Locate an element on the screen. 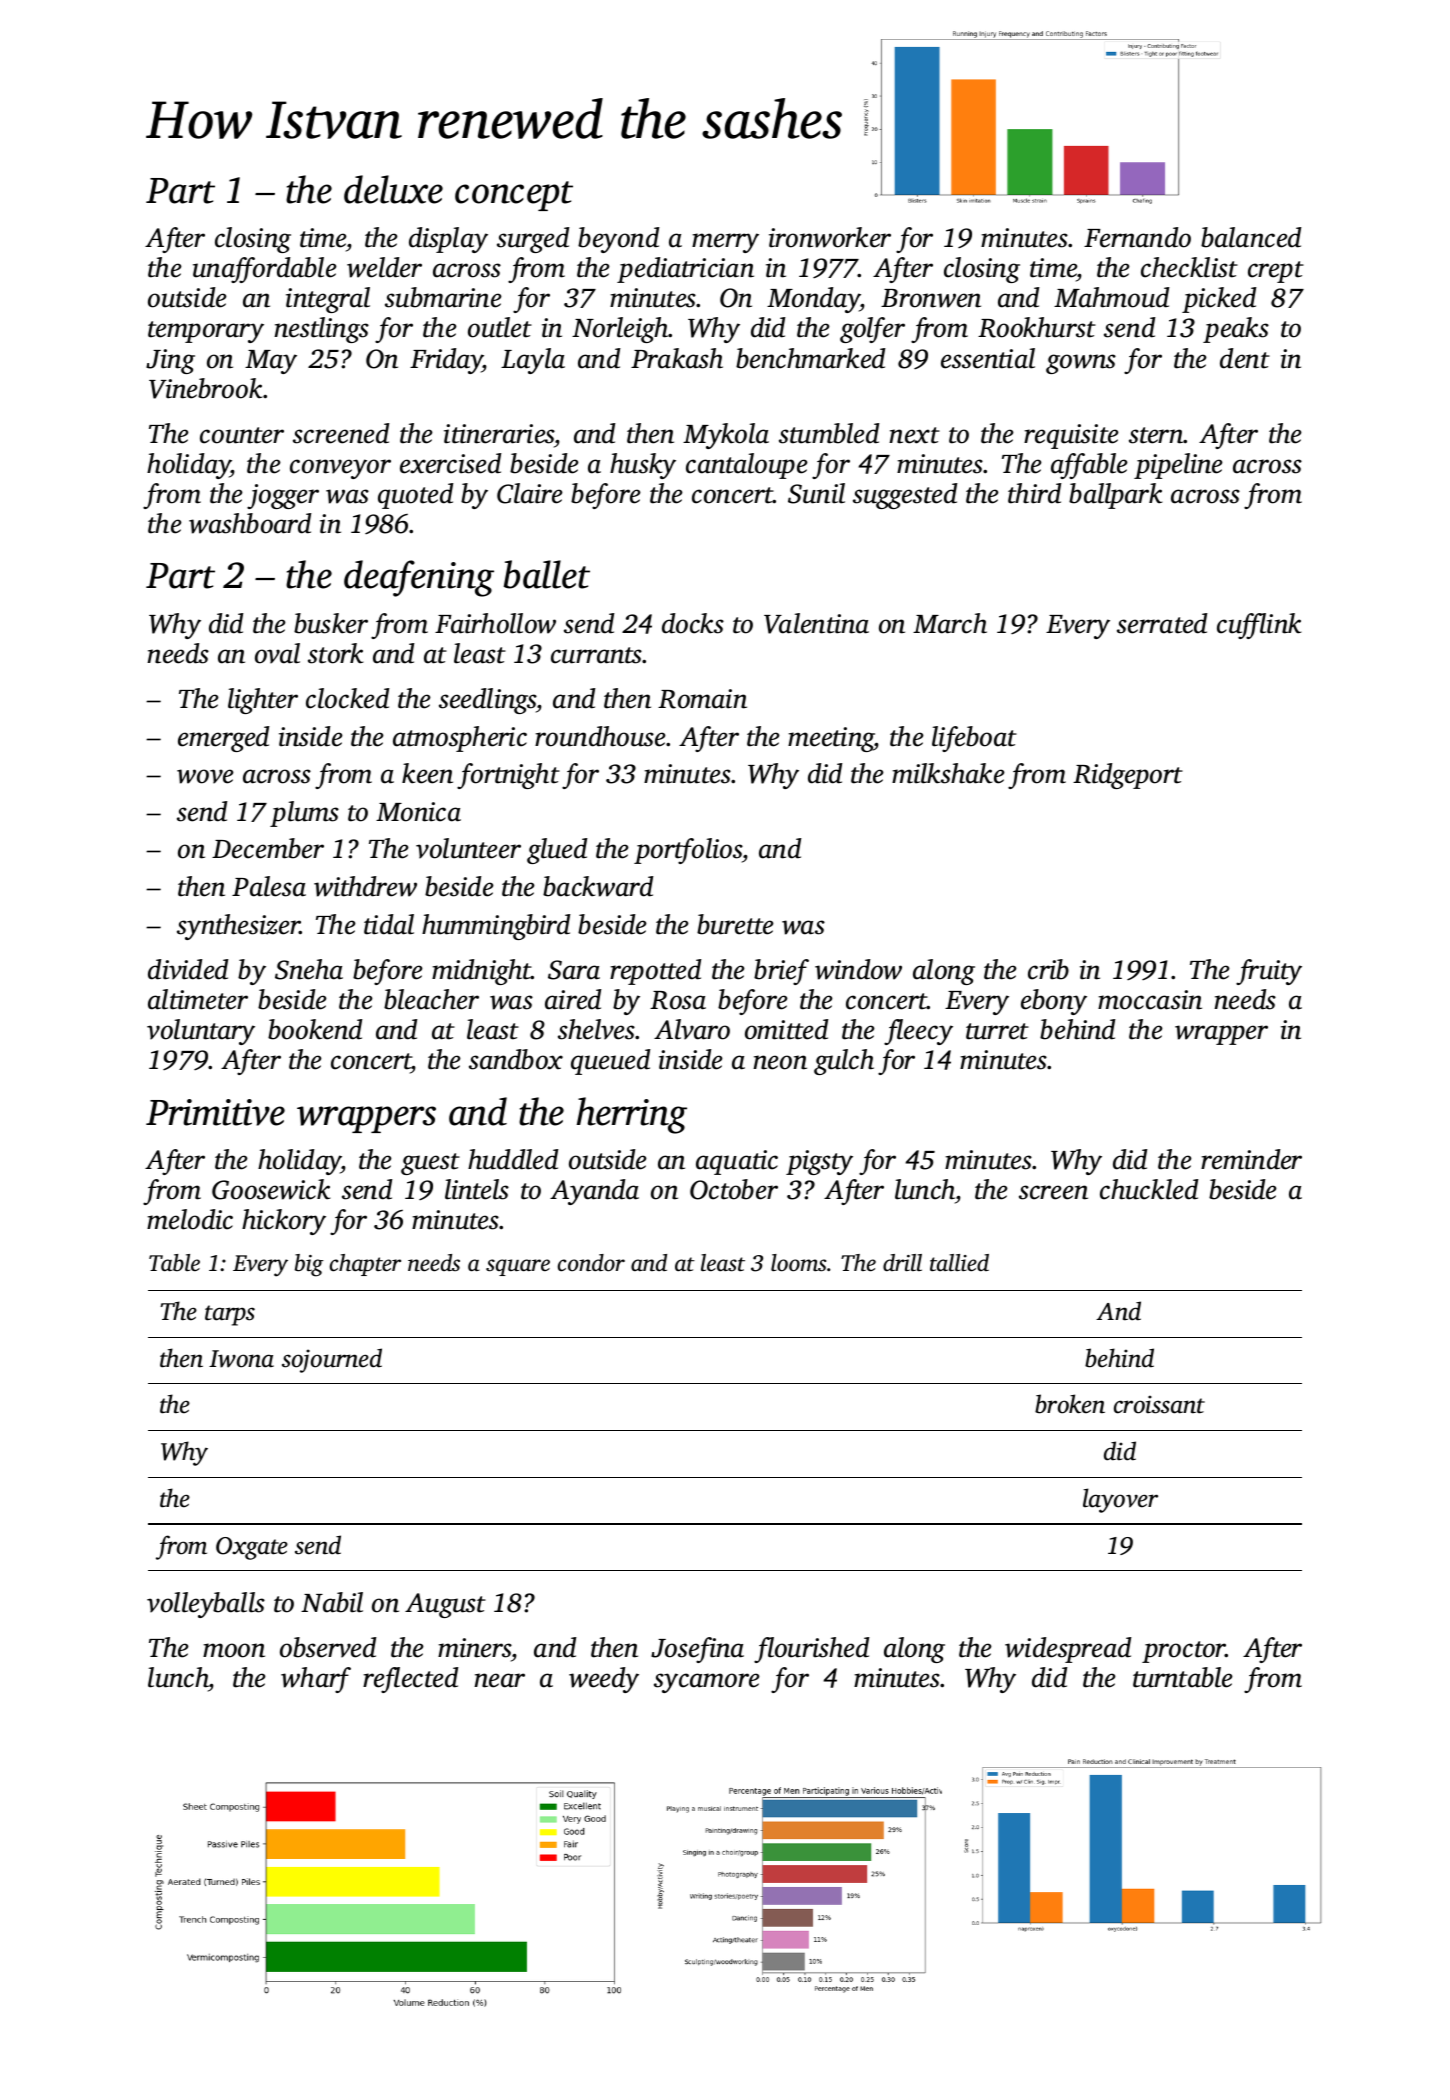  peaks is located at coordinates (1236, 330).
